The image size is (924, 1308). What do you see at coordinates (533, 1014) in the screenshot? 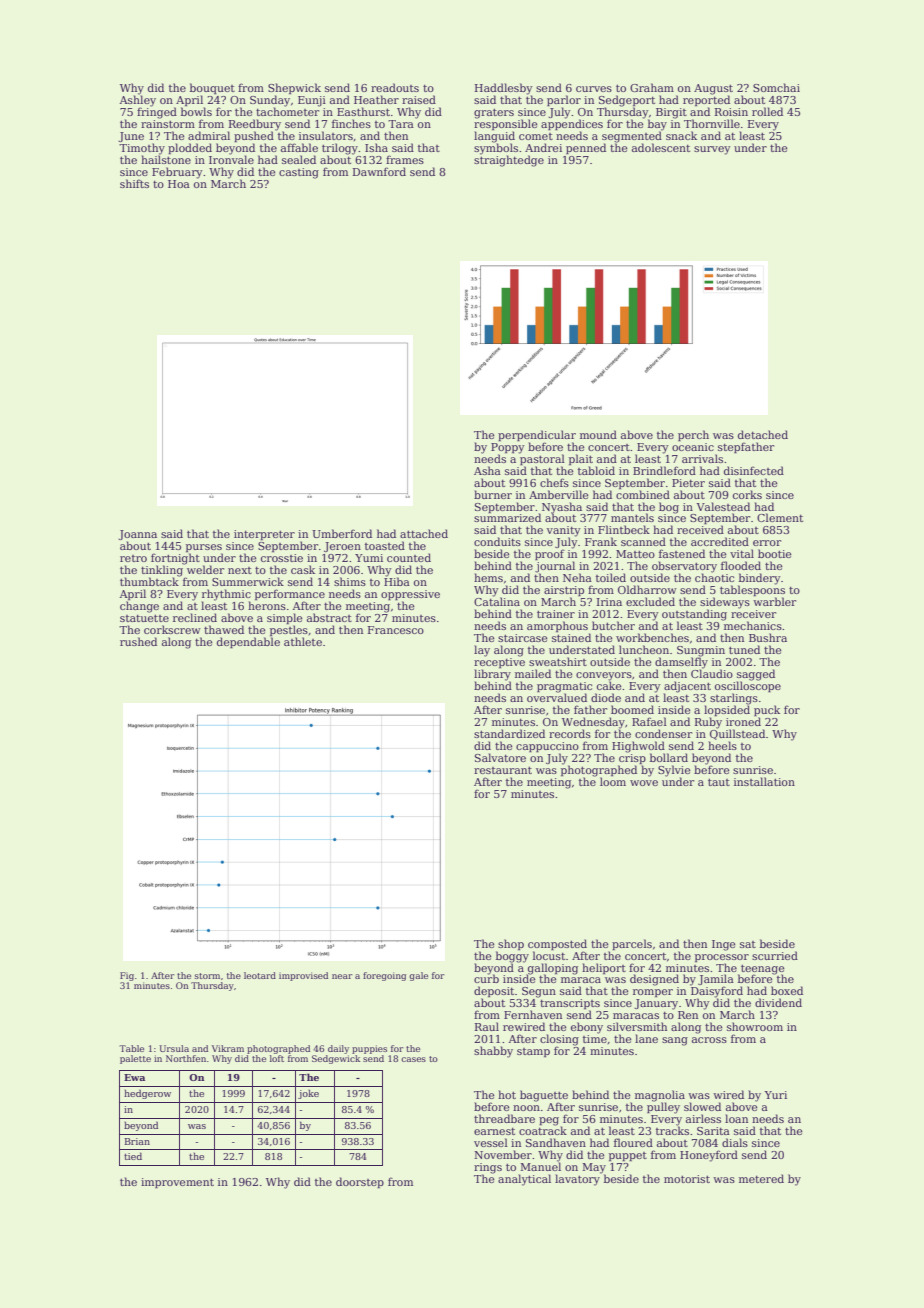
I see `Fernhaven` at bounding box center [533, 1014].
